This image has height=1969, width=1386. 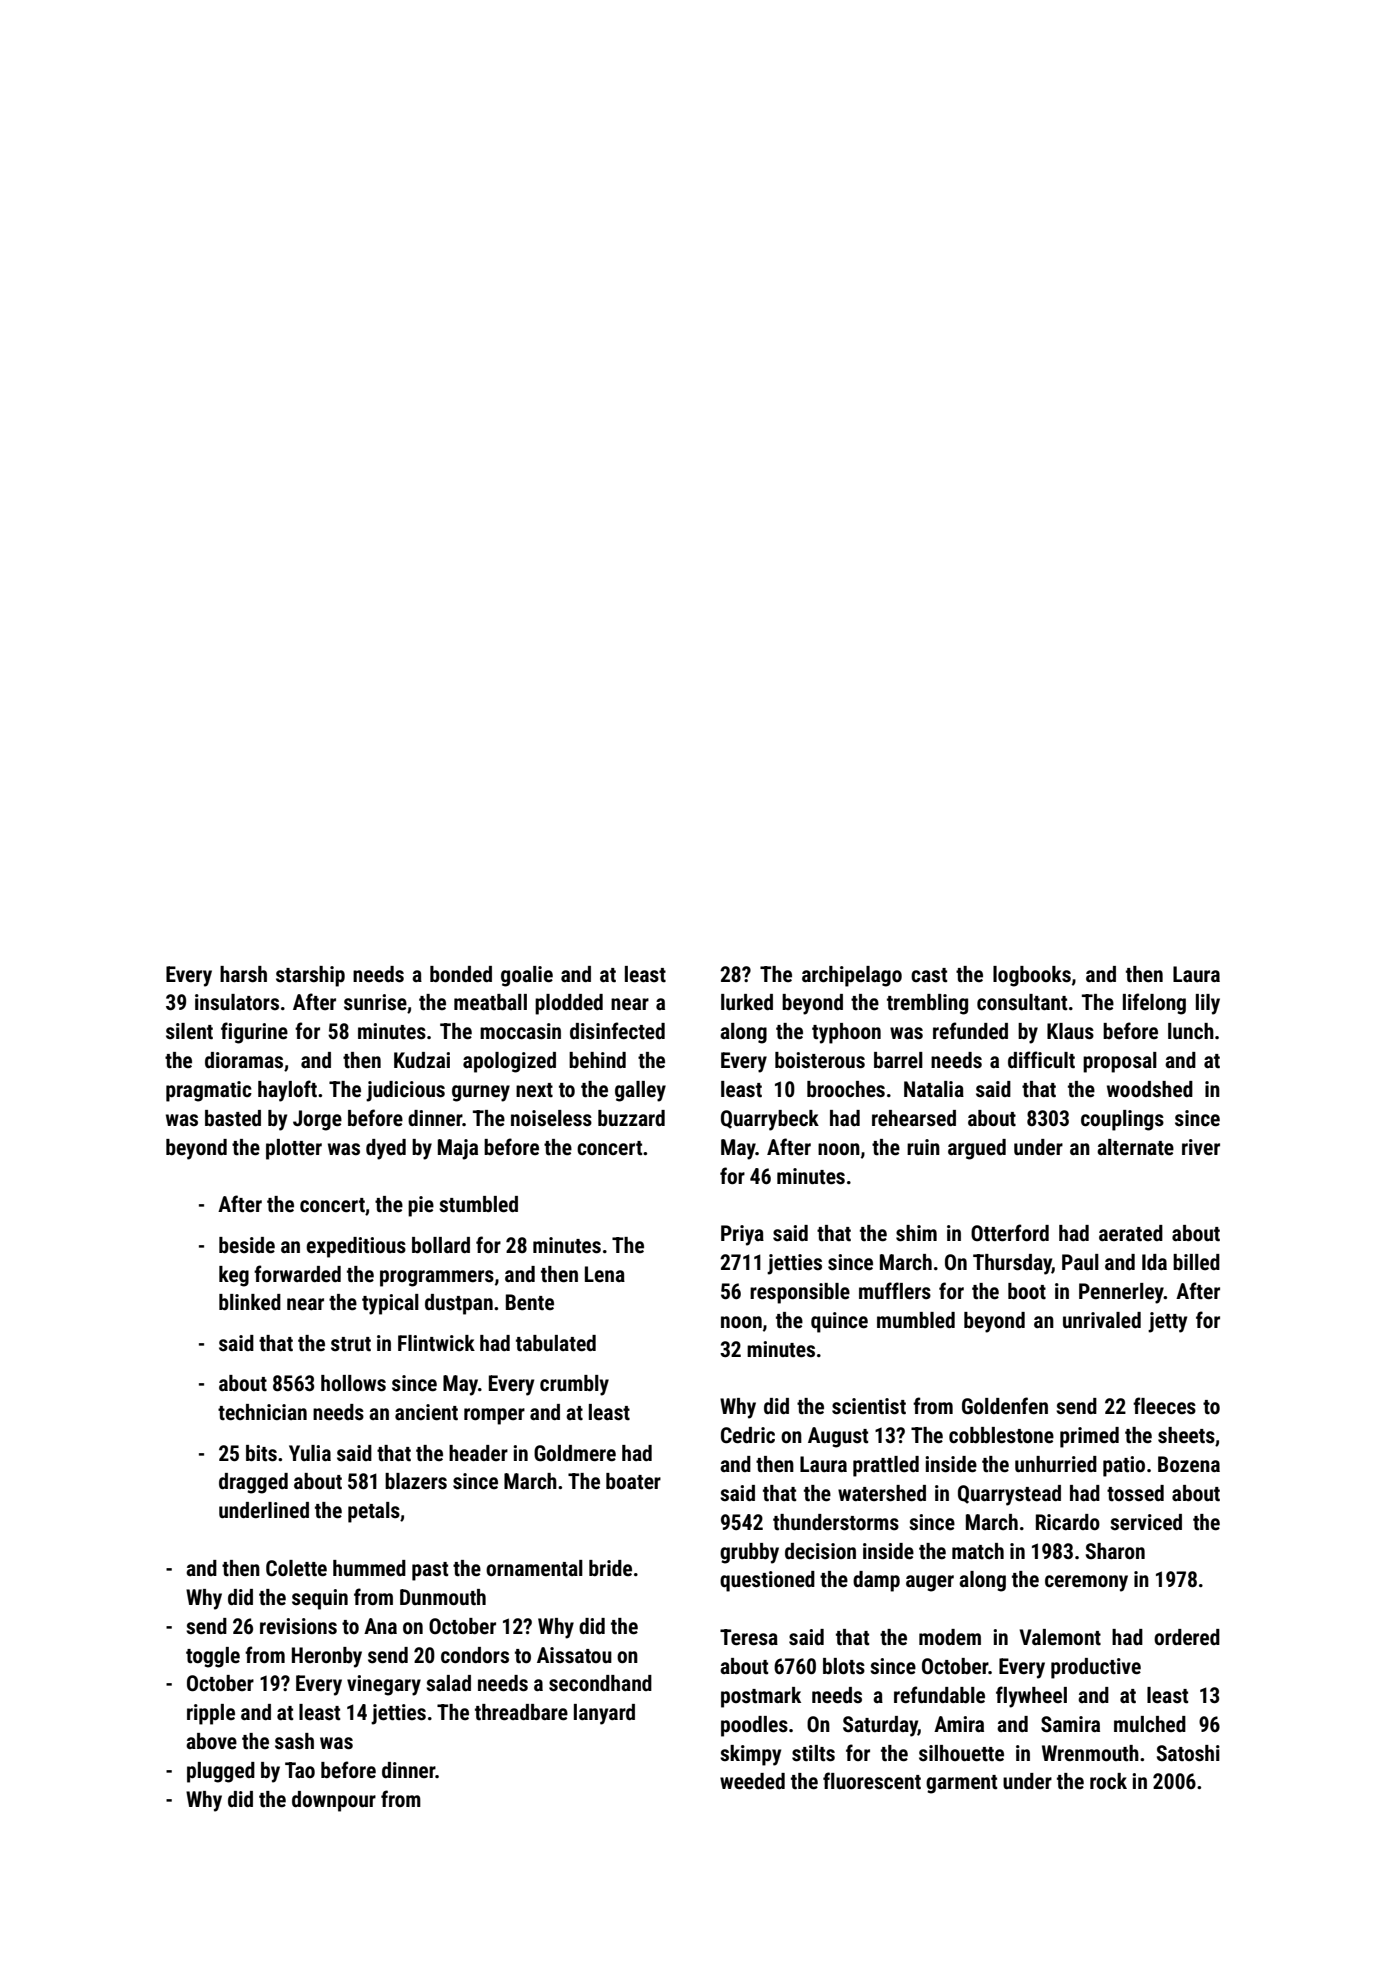 I want to click on boater, so click(x=633, y=1481).
